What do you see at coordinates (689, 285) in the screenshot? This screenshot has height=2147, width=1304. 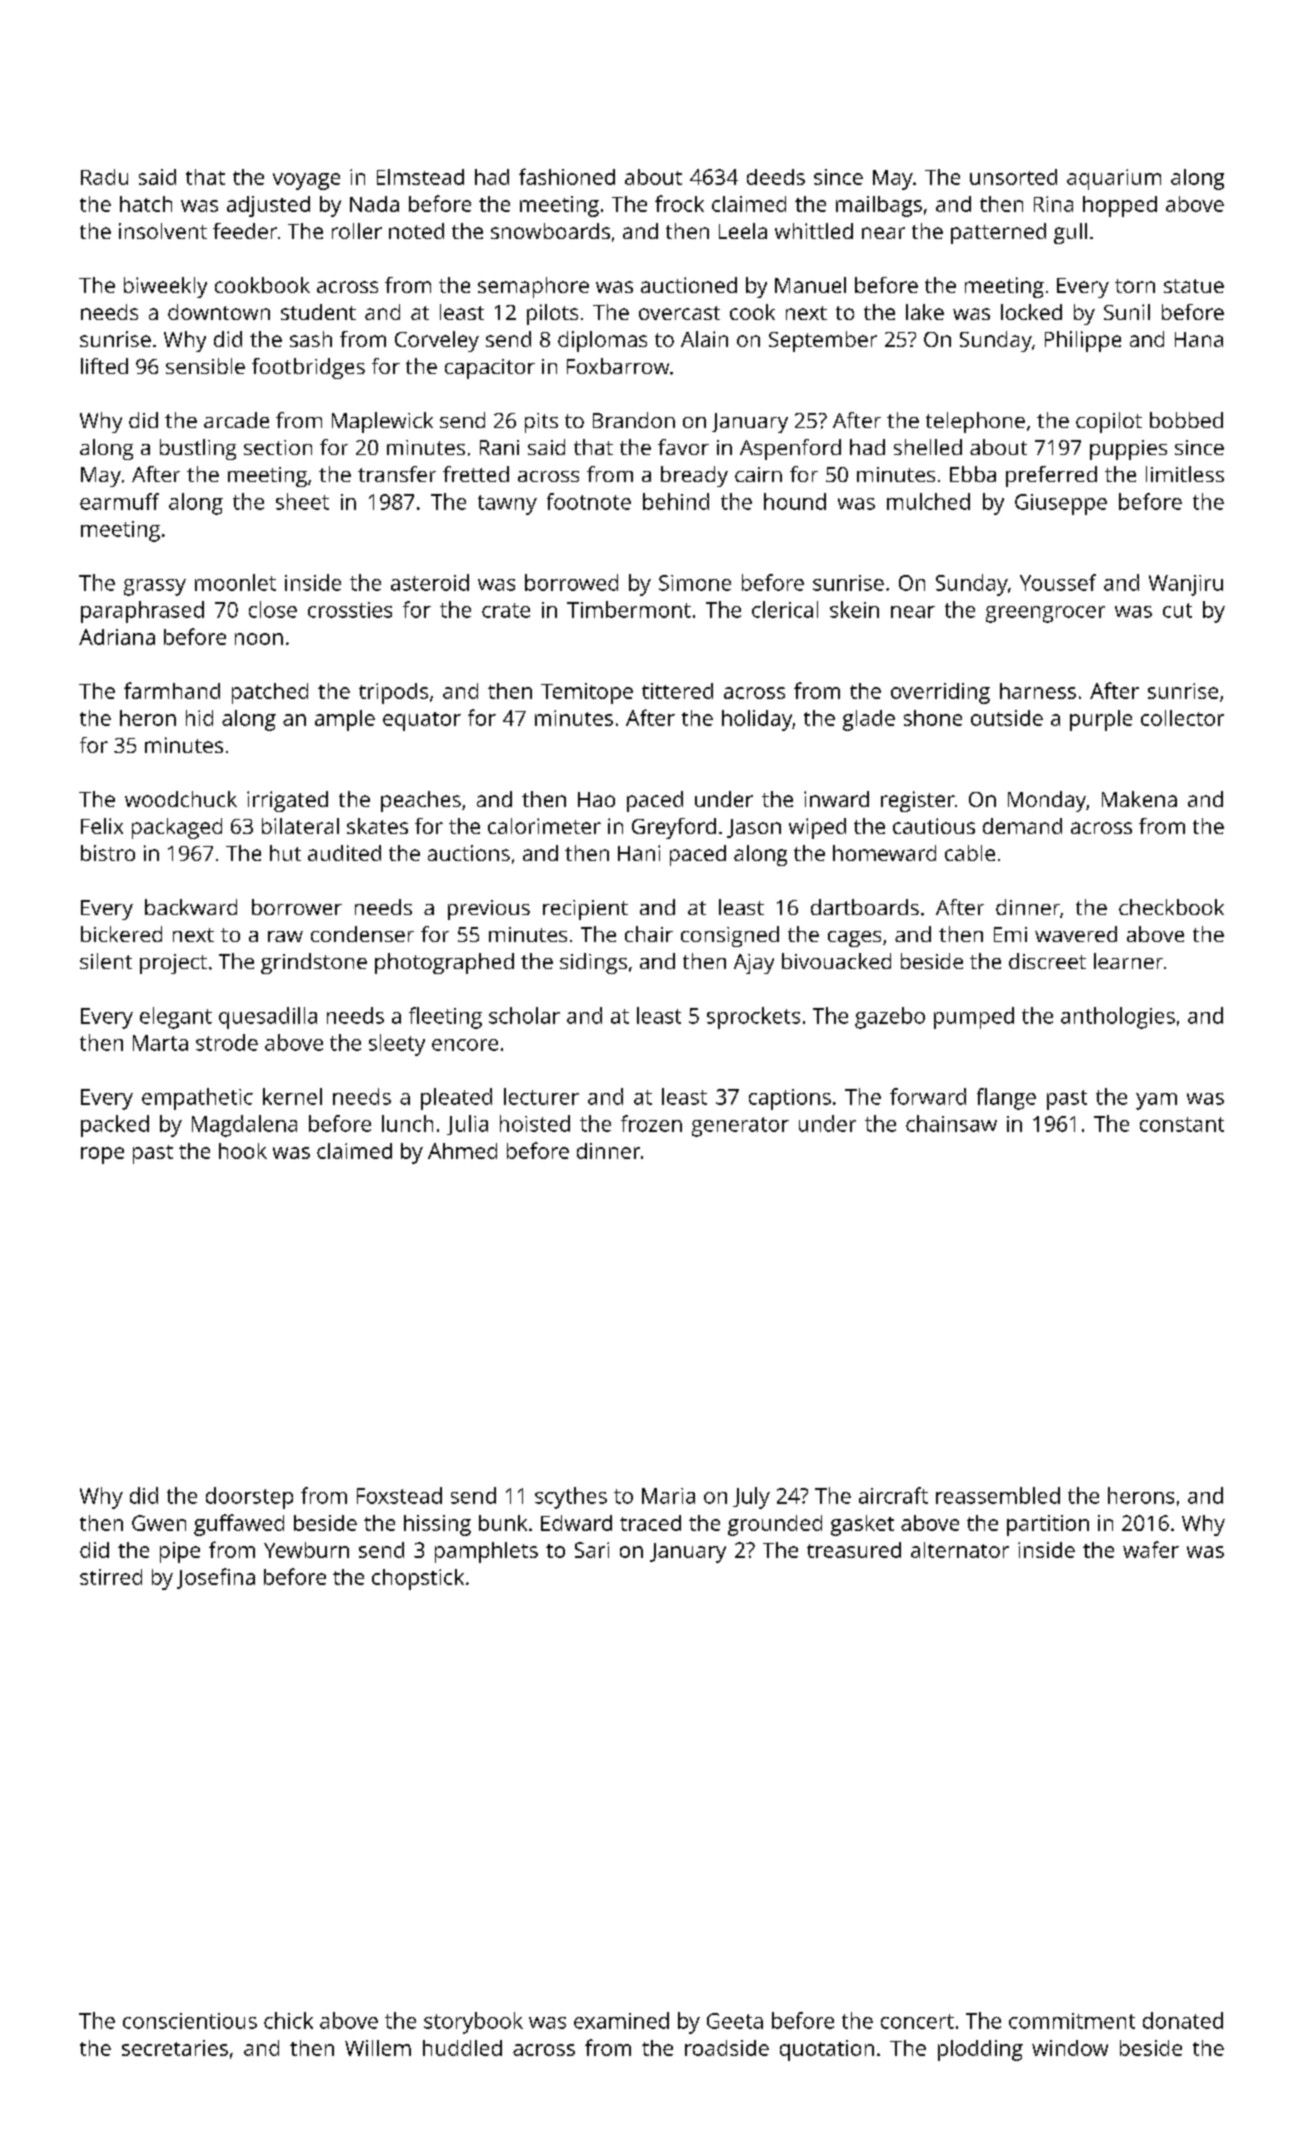 I see `auctioned` at bounding box center [689, 285].
